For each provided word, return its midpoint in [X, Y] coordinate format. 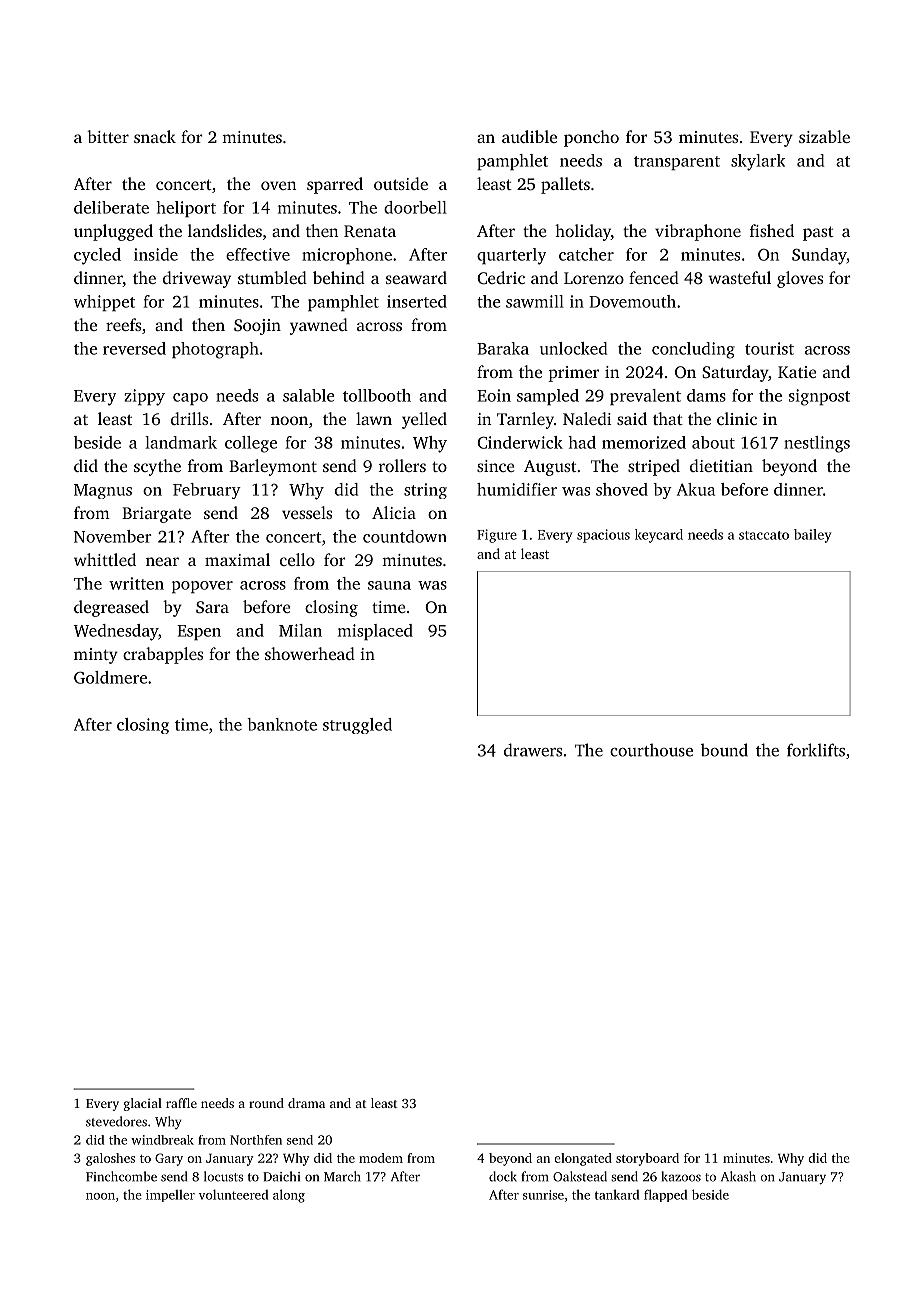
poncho [591, 138]
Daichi [281, 1176]
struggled [357, 726]
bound [724, 750]
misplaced [375, 632]
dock [503, 1176]
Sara [212, 607]
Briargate [156, 515]
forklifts [816, 750]
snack [155, 136]
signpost [819, 397]
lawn [374, 418]
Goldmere [110, 677]
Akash [738, 1176]
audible [529, 136]
